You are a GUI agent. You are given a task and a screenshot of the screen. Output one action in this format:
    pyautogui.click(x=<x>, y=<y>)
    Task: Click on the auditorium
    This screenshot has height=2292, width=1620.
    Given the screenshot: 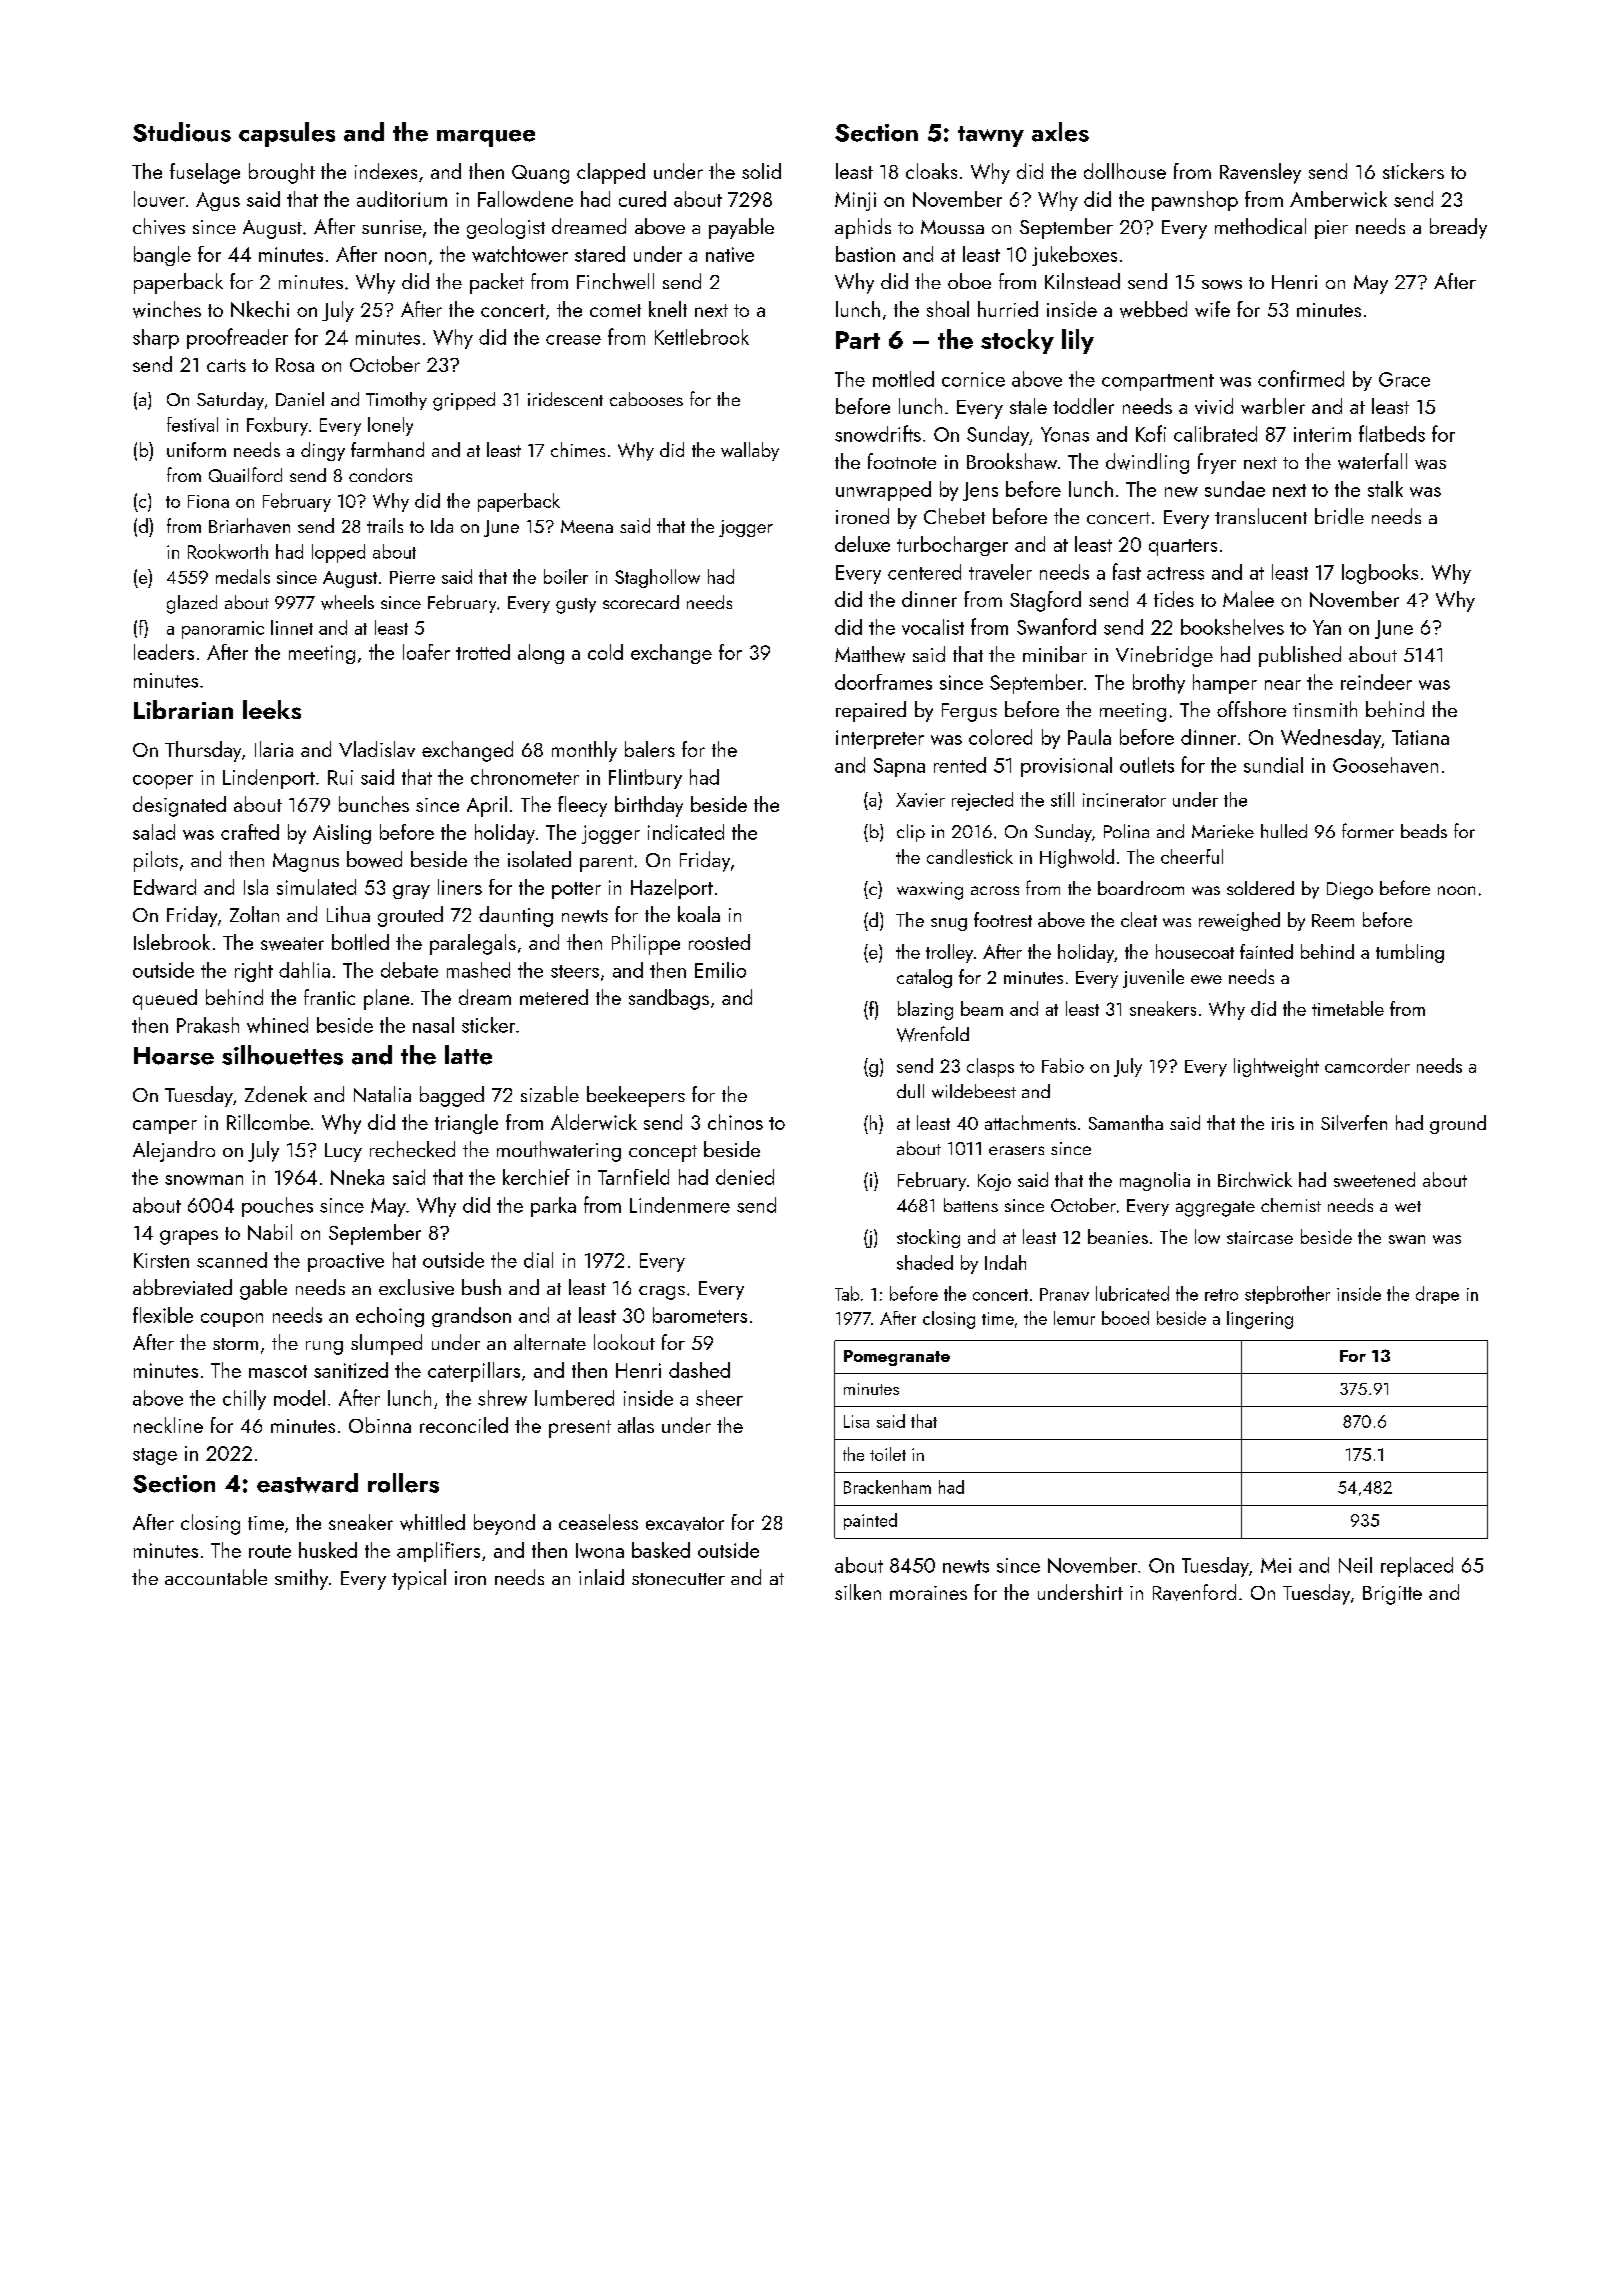 What is the action you would take?
    pyautogui.click(x=402, y=199)
